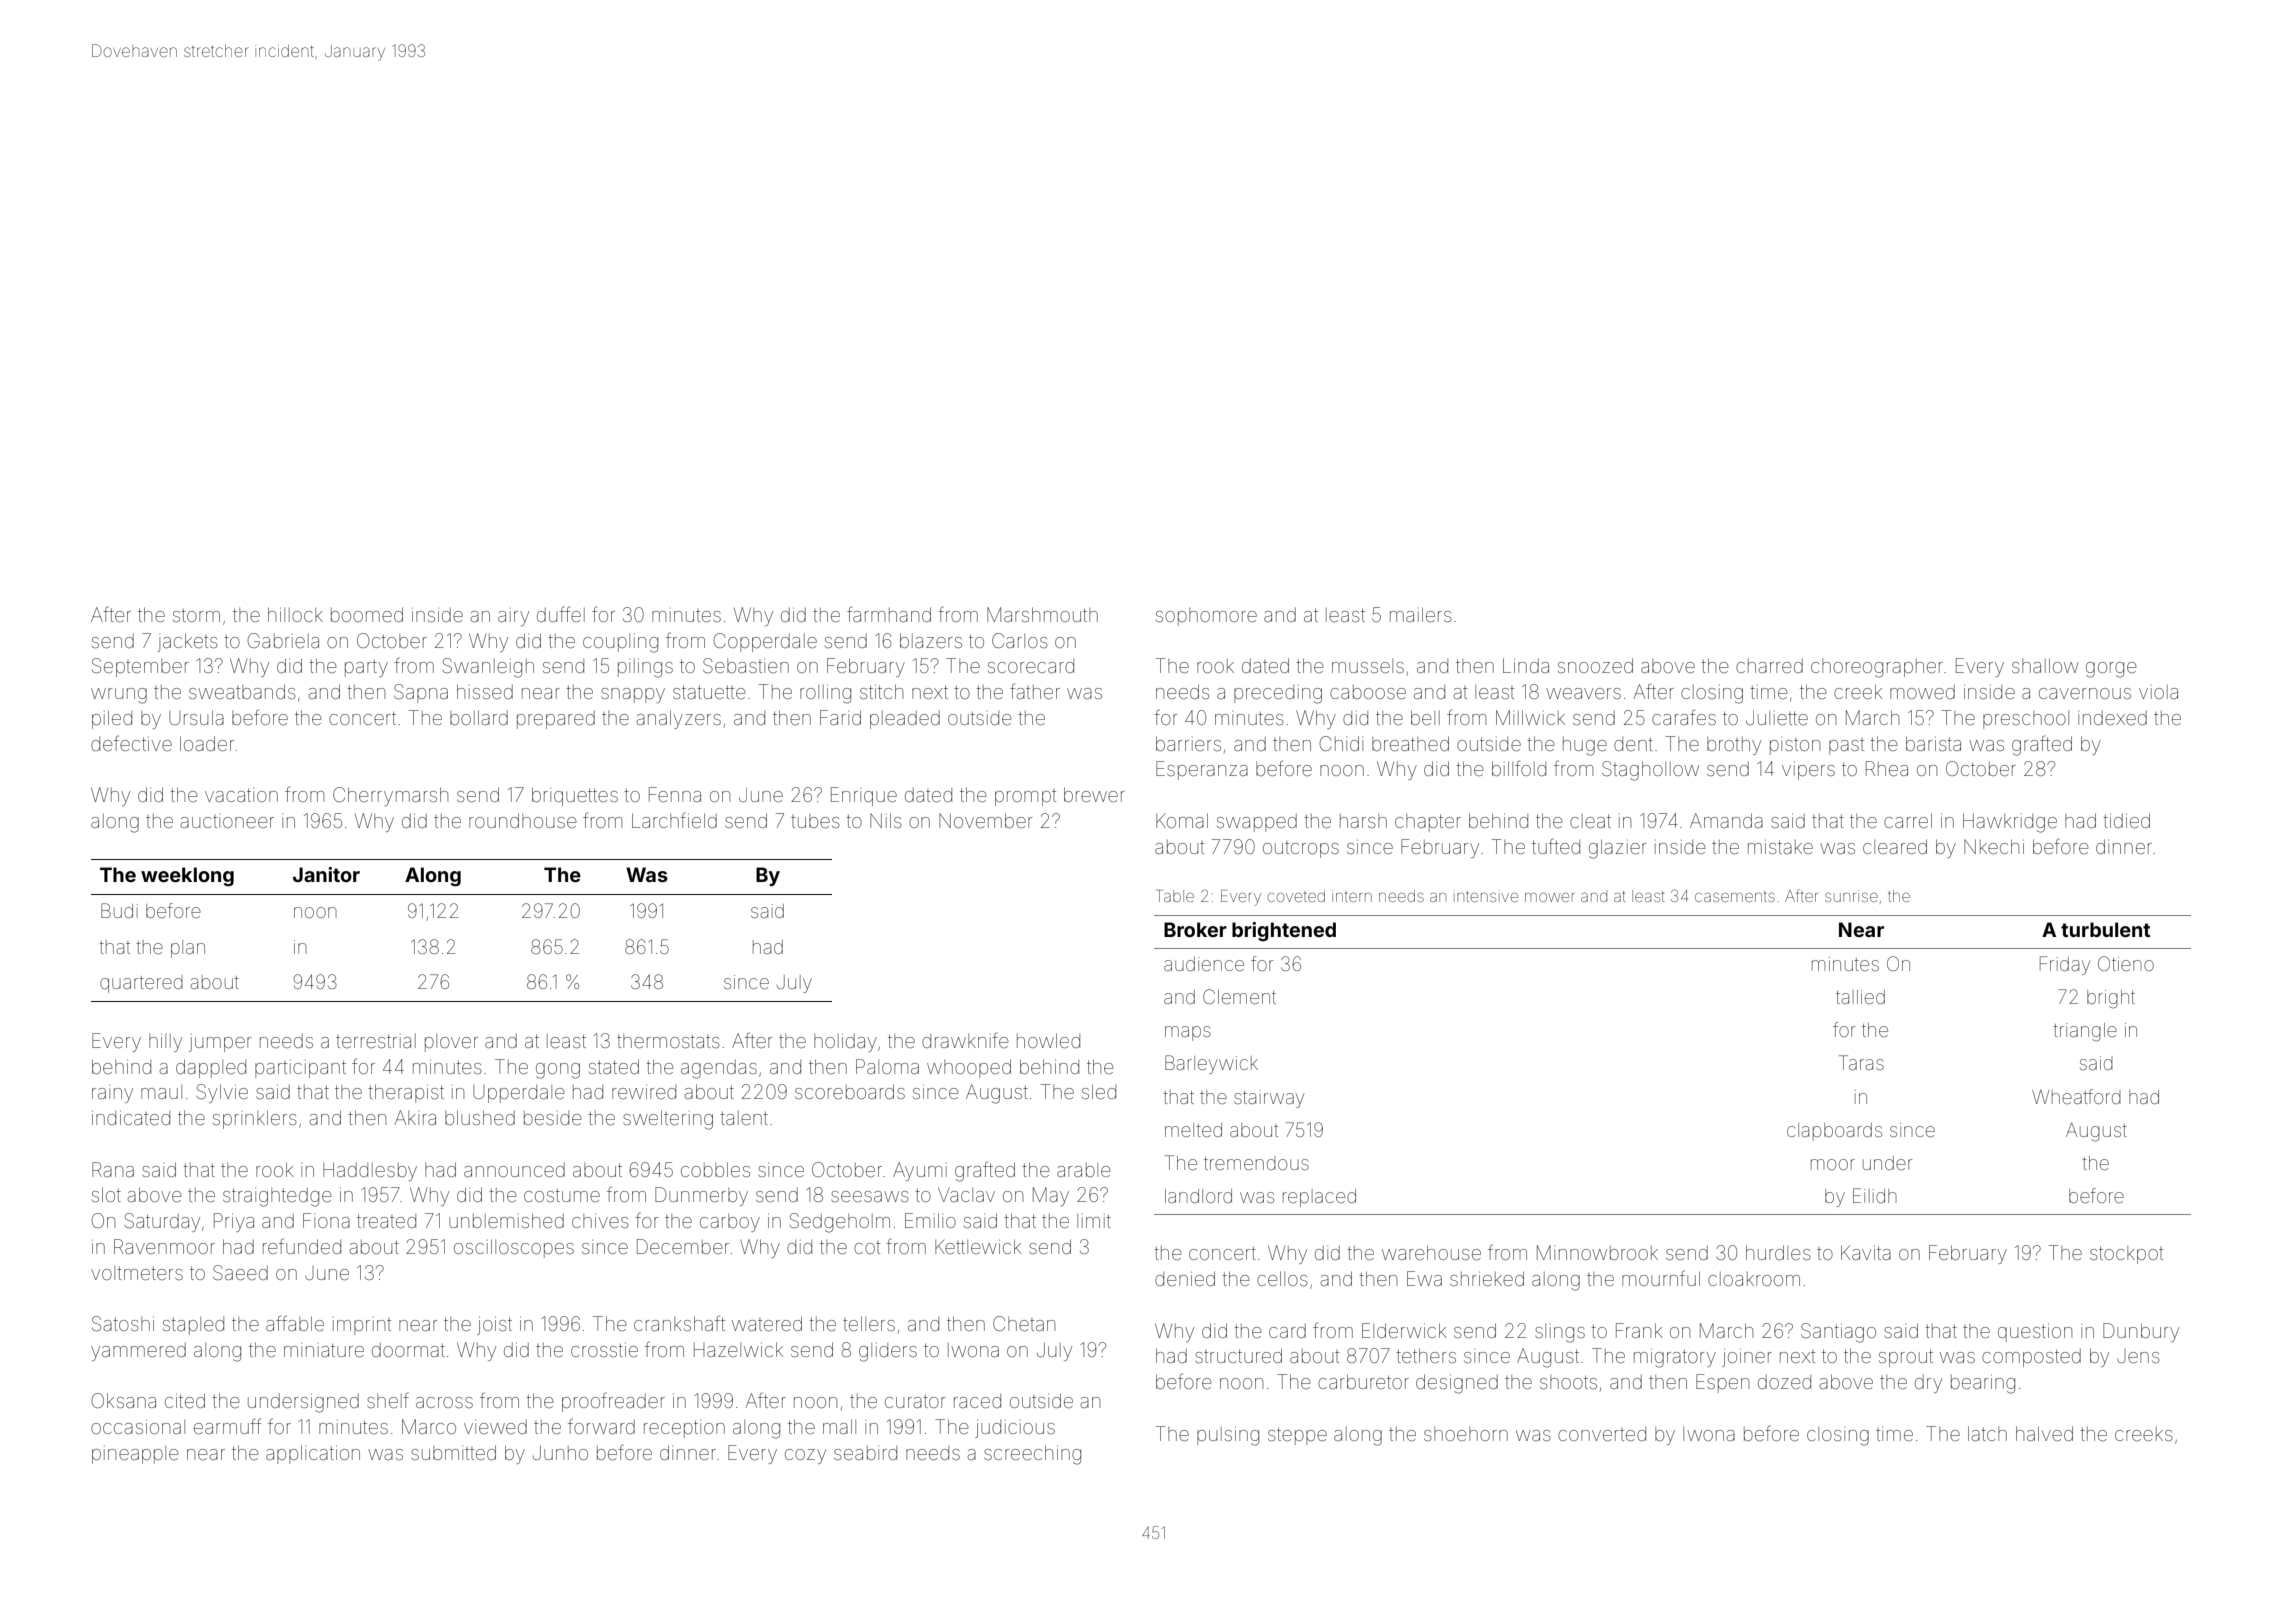 This page has width=2282, height=1614. Describe the element at coordinates (135, 1455) in the page. I see `pineapple` at that location.
